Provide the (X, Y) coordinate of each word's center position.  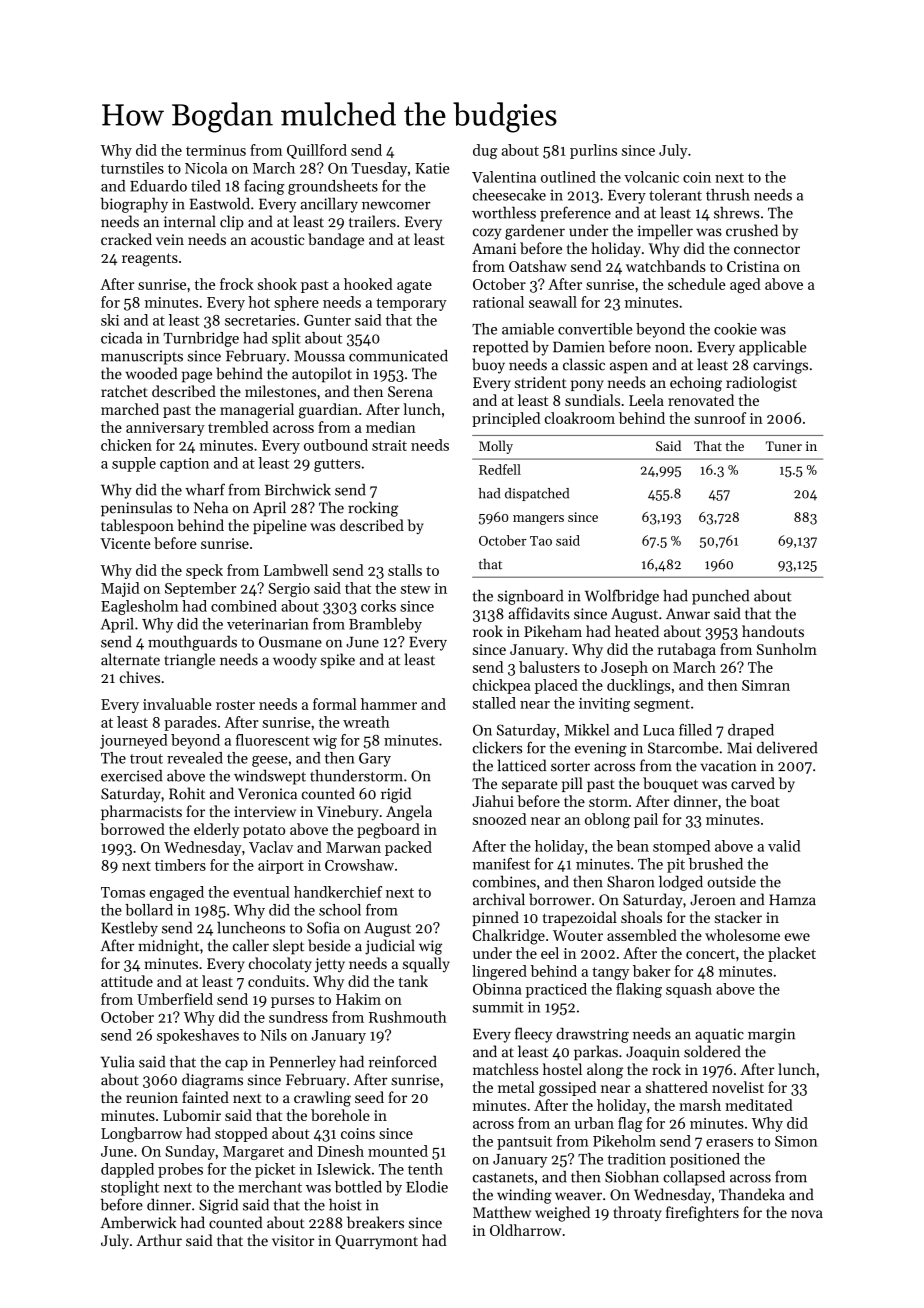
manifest (501, 864)
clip (232, 223)
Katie (432, 168)
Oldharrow (525, 1230)
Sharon (631, 881)
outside (731, 881)
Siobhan (632, 1176)
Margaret (253, 1153)
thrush (728, 195)
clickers (497, 747)
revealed (195, 758)
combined (244, 606)
